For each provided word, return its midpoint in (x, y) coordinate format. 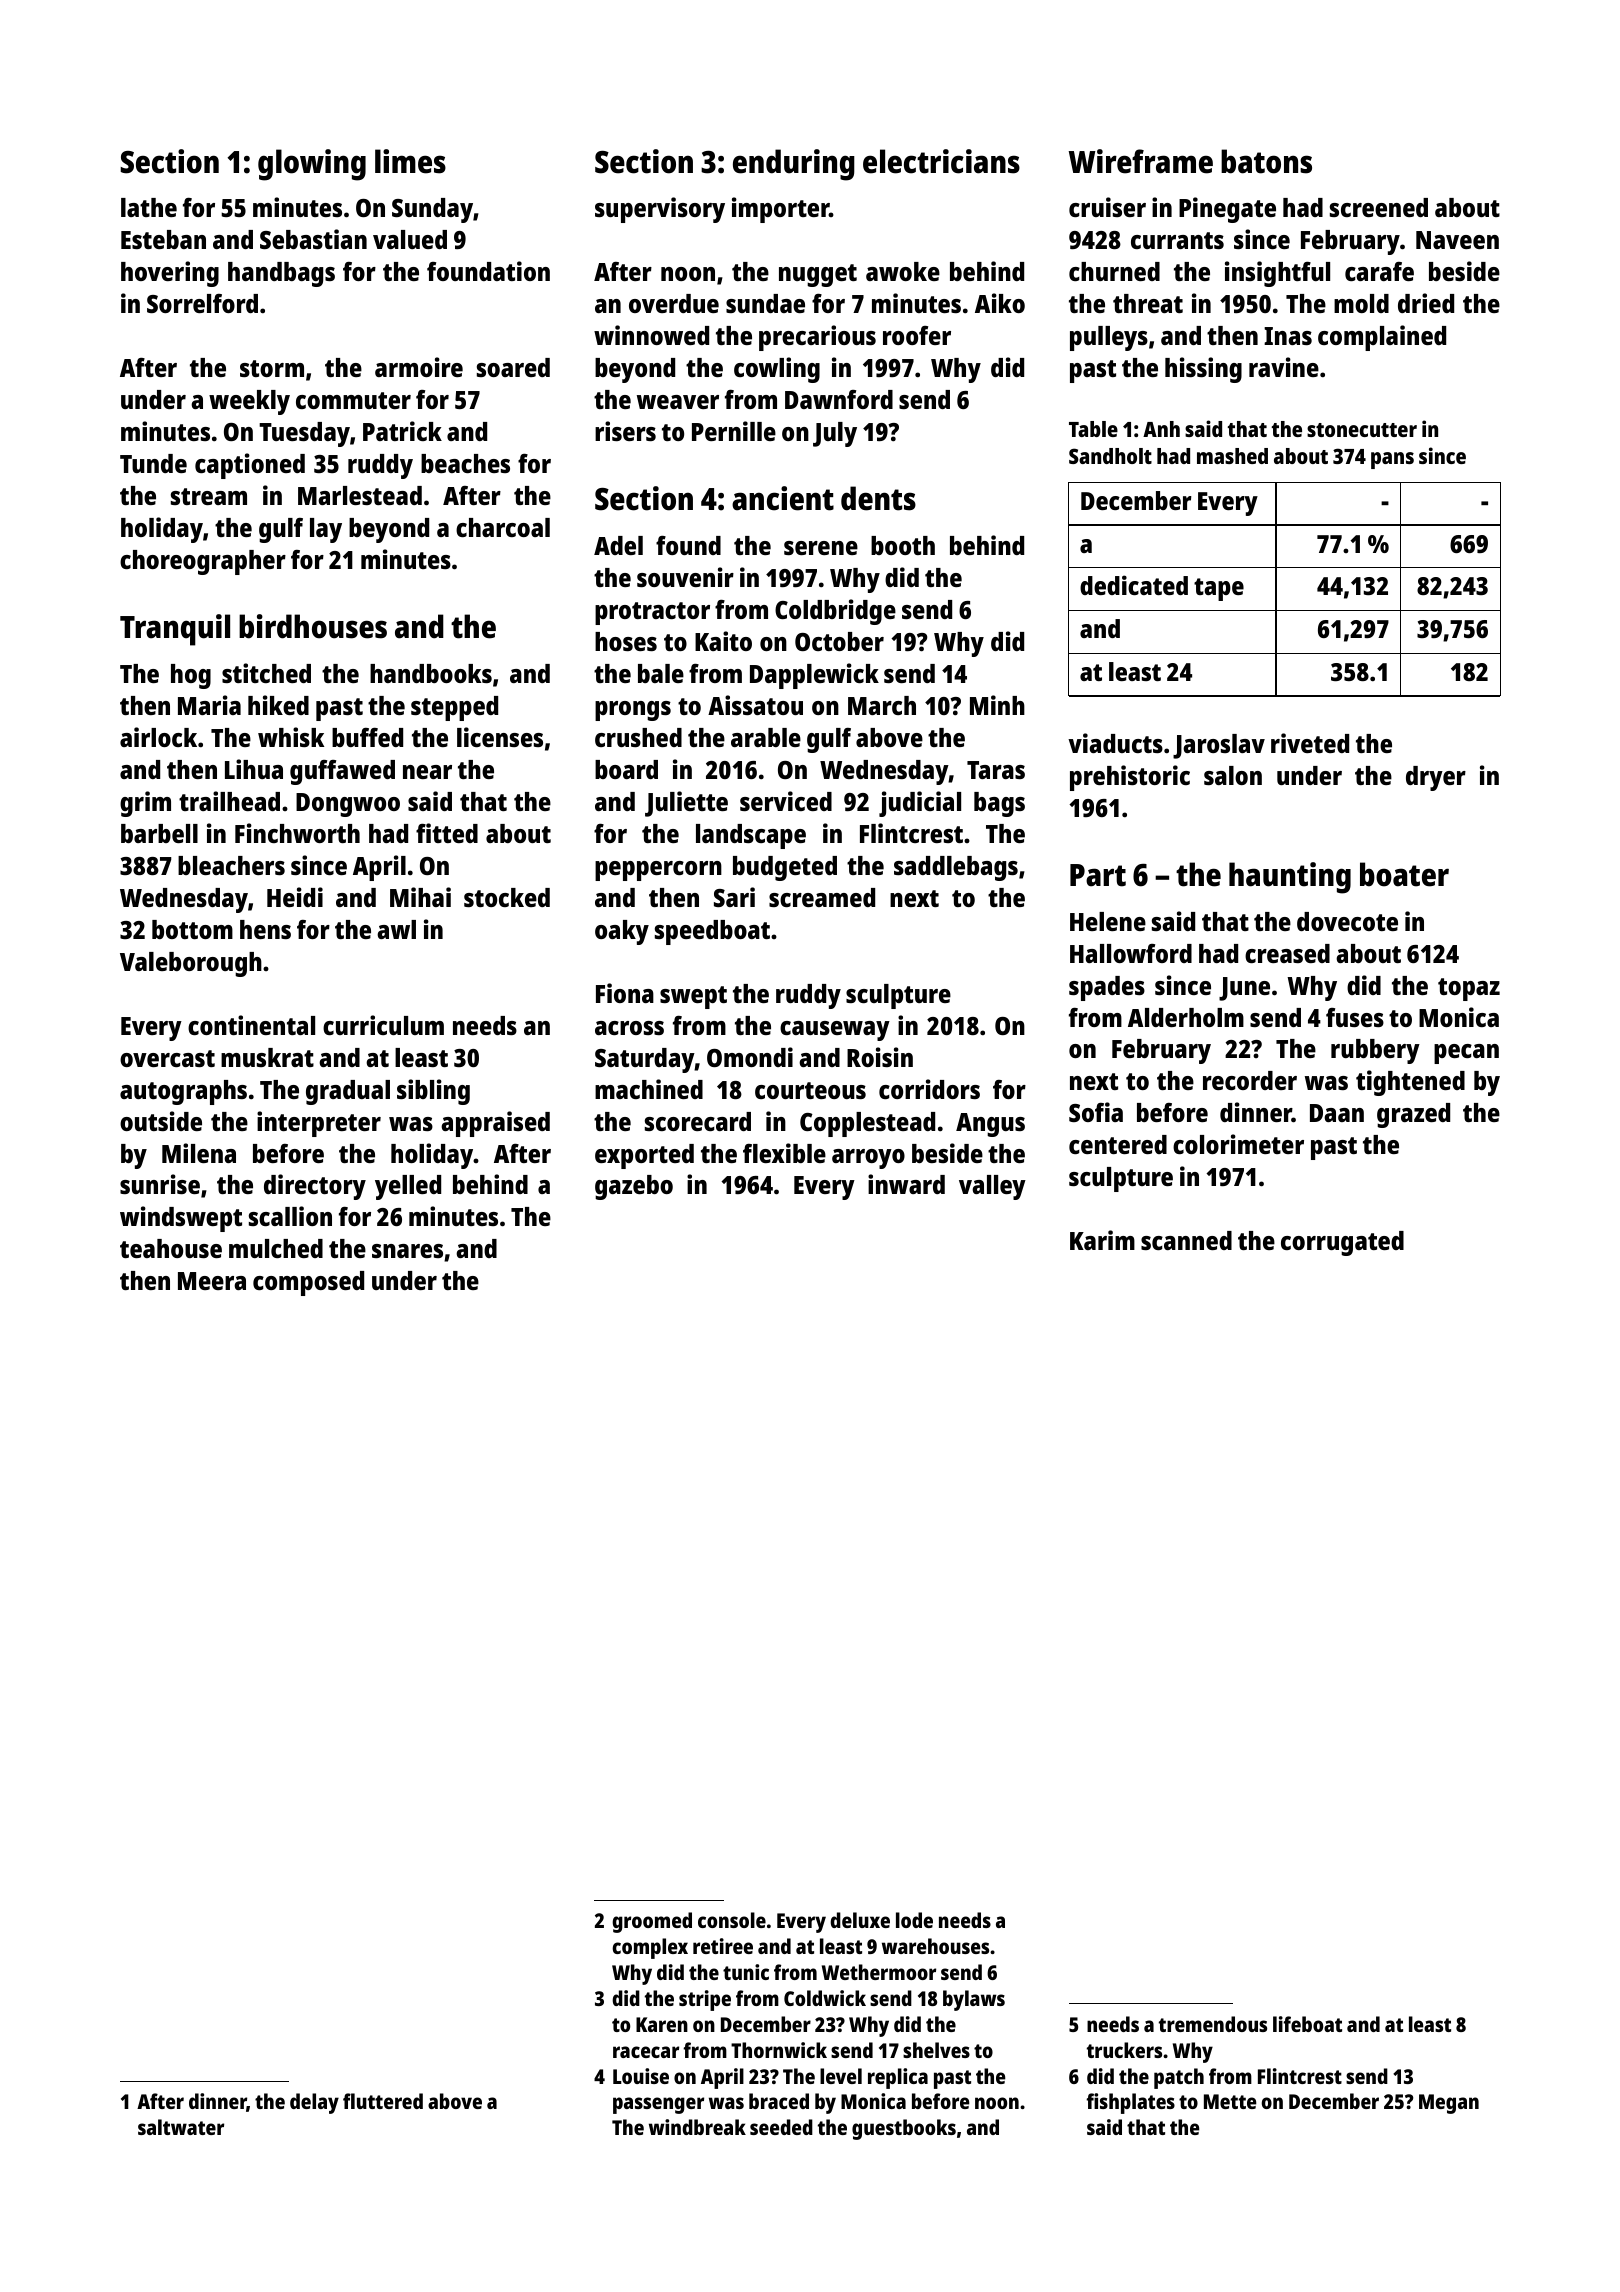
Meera (212, 1281)
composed (308, 1283)
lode (914, 1920)
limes (410, 161)
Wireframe (1141, 161)
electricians (941, 161)
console (732, 1920)
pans (1392, 460)
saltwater (181, 2127)
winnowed (651, 335)
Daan (1337, 1113)
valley (992, 1187)
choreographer (203, 562)
